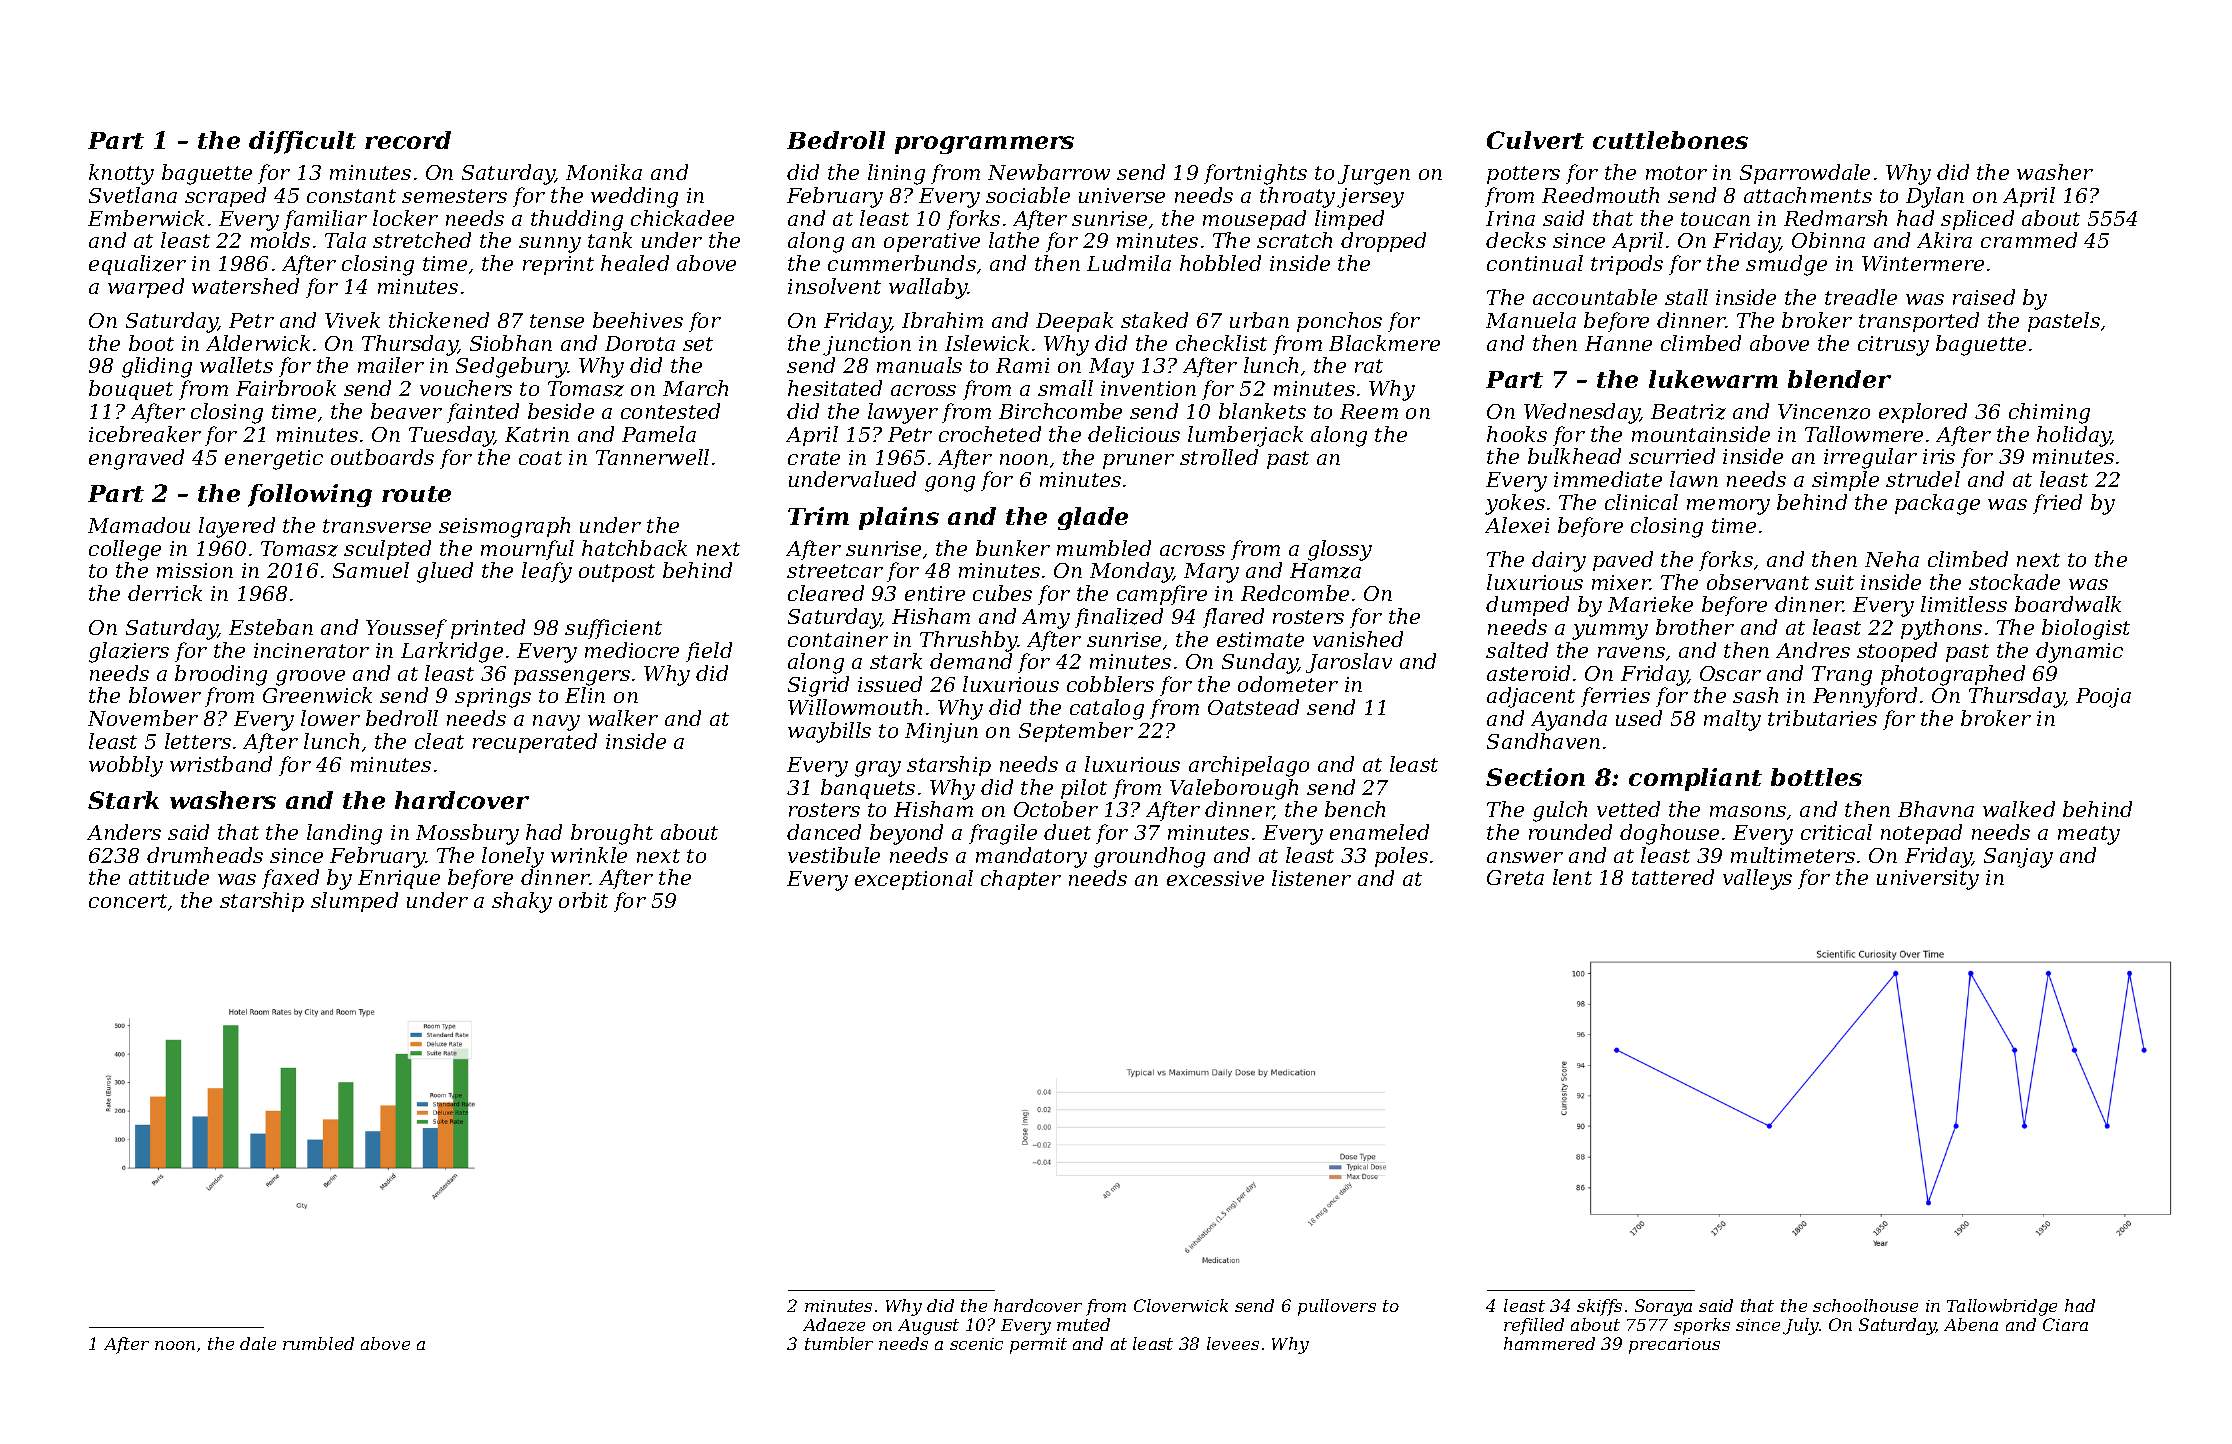  I want to click on groove, so click(310, 678).
